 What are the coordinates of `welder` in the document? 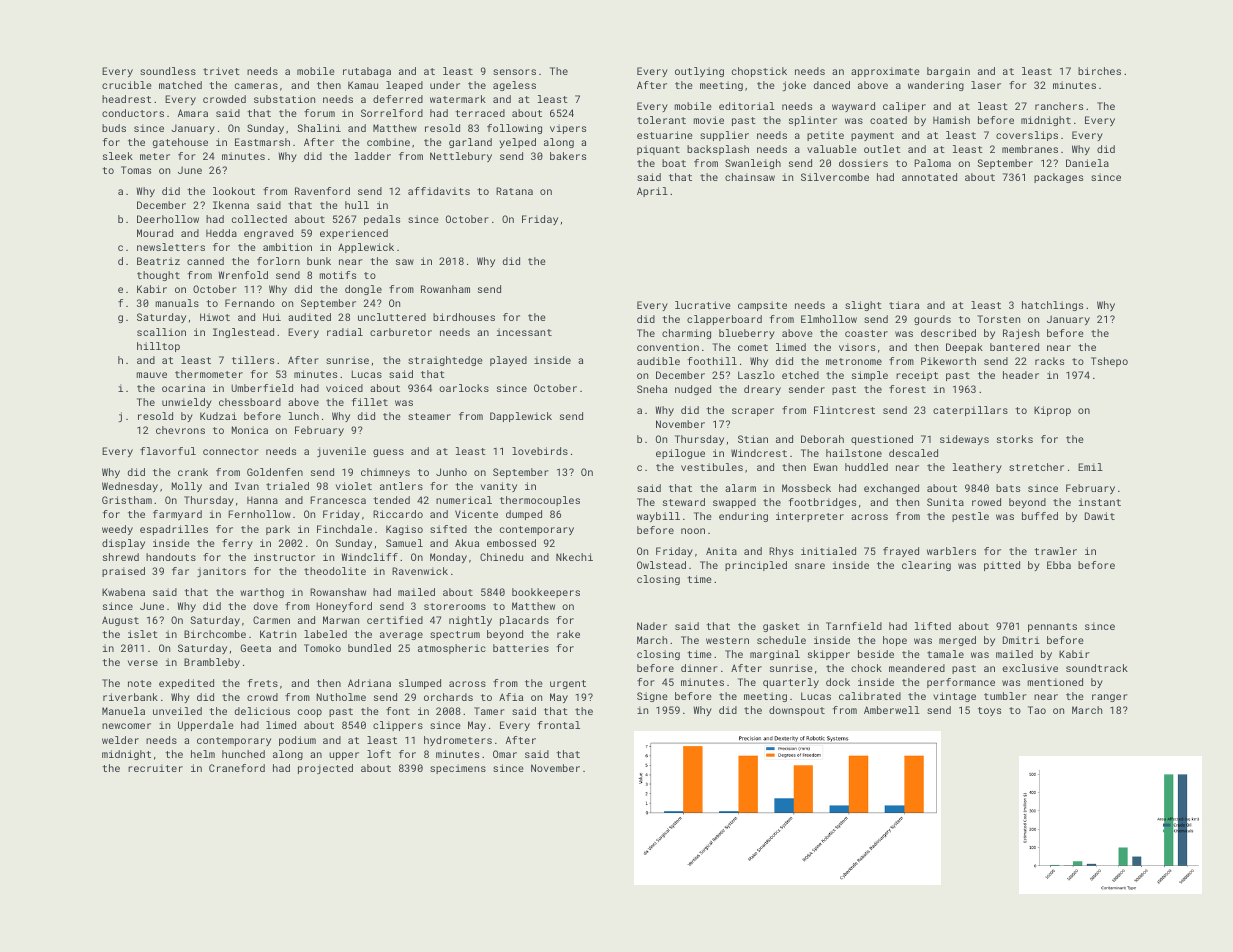 It's located at (120, 740).
